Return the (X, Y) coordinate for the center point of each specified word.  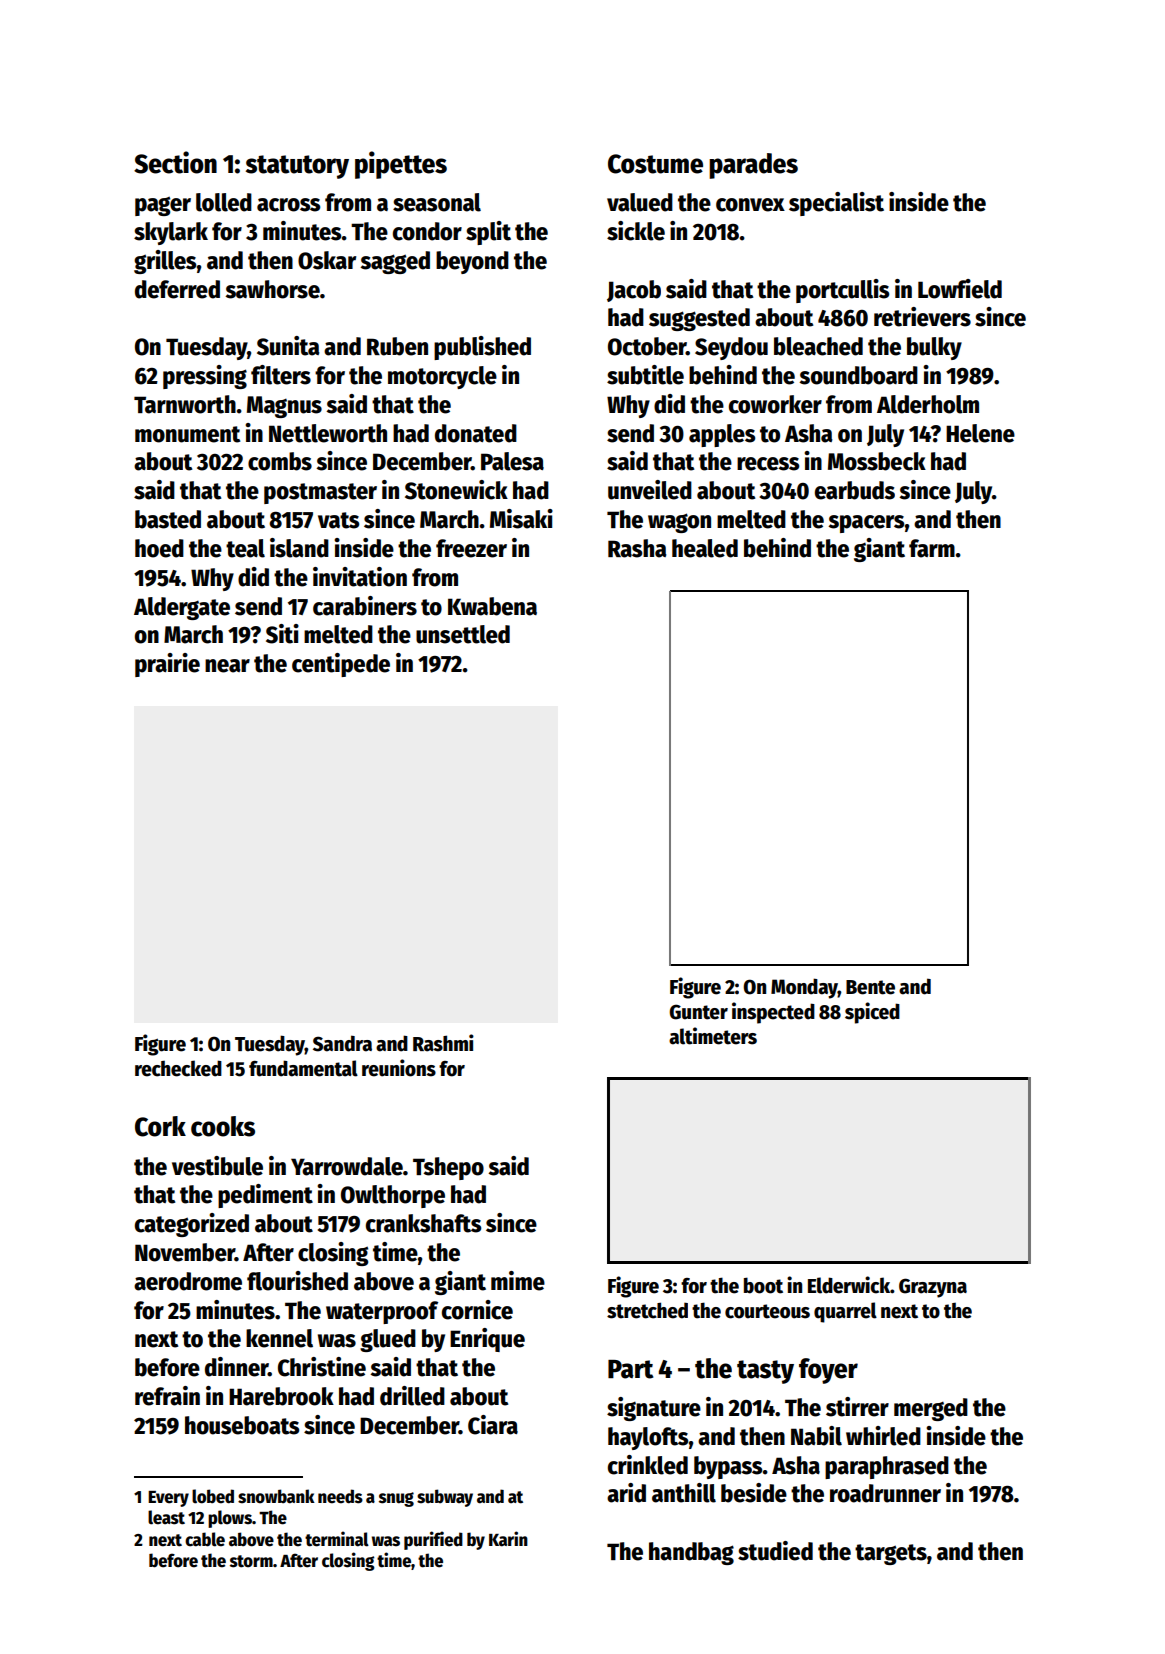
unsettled (463, 634)
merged (931, 1409)
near (227, 666)
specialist (836, 204)
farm (932, 548)
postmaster (320, 493)
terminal (337, 1539)
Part (630, 1369)
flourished (297, 1281)
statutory (297, 167)
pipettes (401, 165)
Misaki (521, 519)
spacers (866, 524)
